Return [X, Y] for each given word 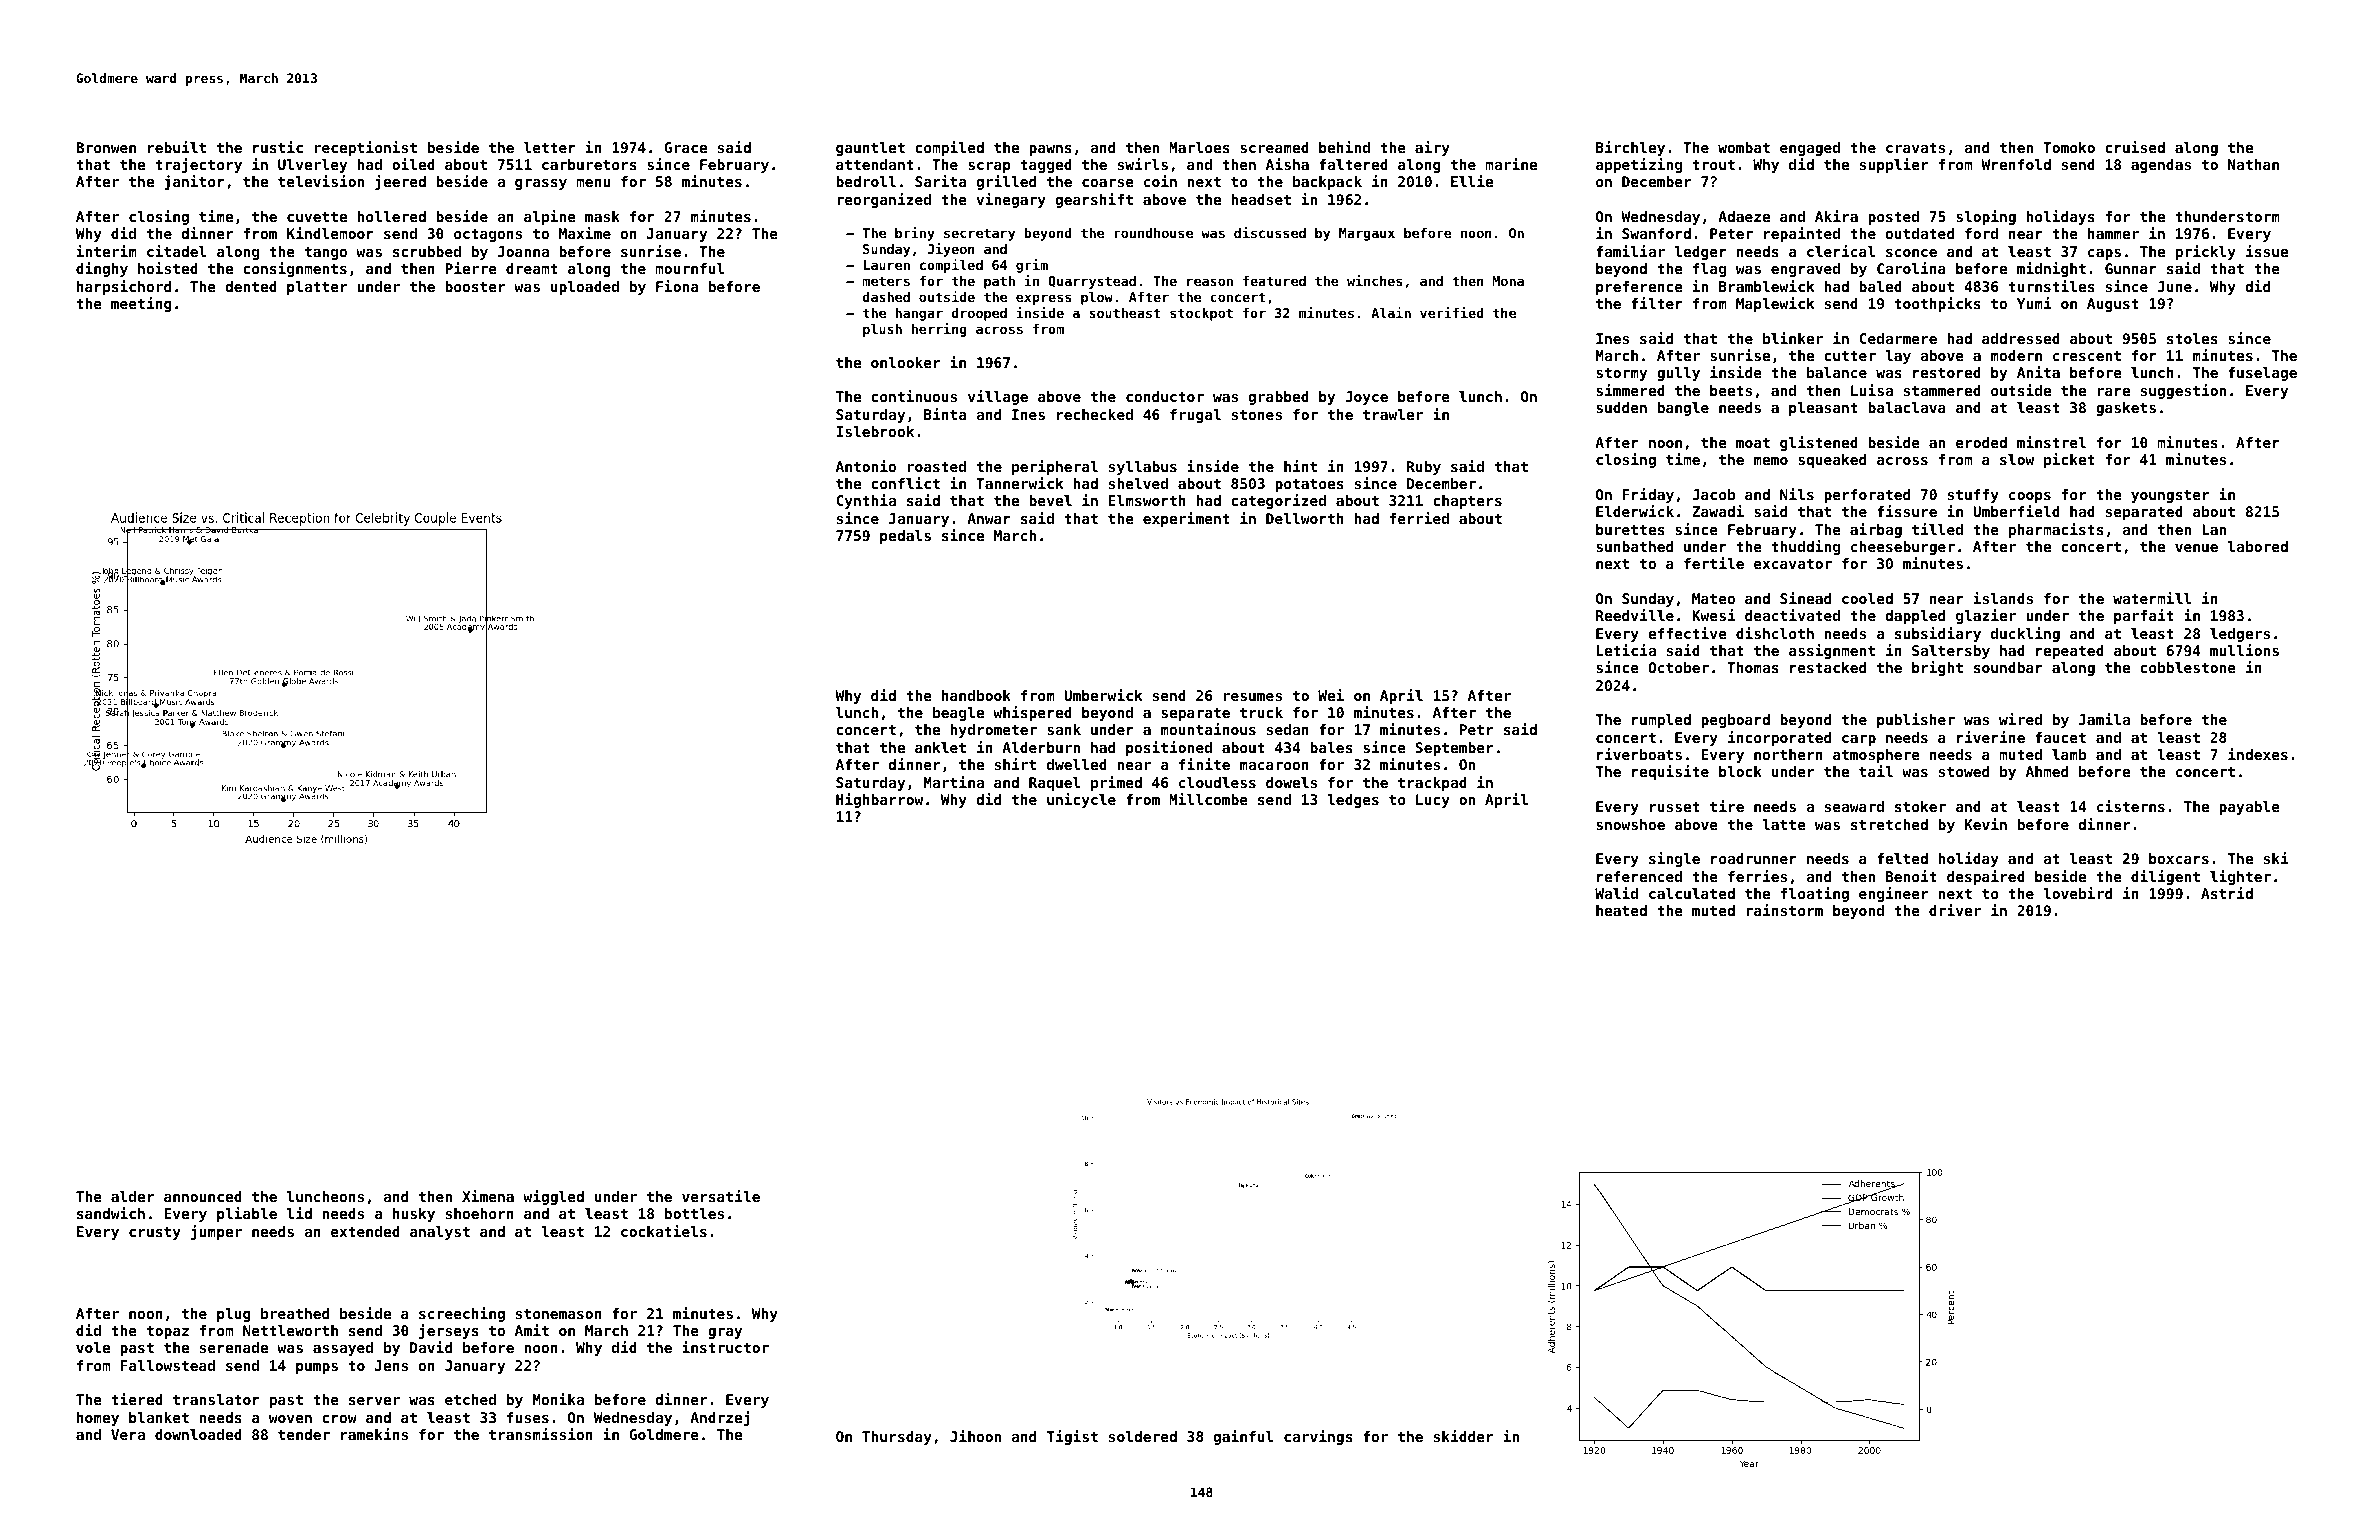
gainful [1244, 1437]
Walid [1616, 893]
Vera [128, 1434]
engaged [1810, 149]
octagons [488, 235]
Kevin [1986, 824]
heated [1621, 910]
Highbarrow [879, 800]
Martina [954, 782]
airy [1432, 148]
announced [203, 1196]
